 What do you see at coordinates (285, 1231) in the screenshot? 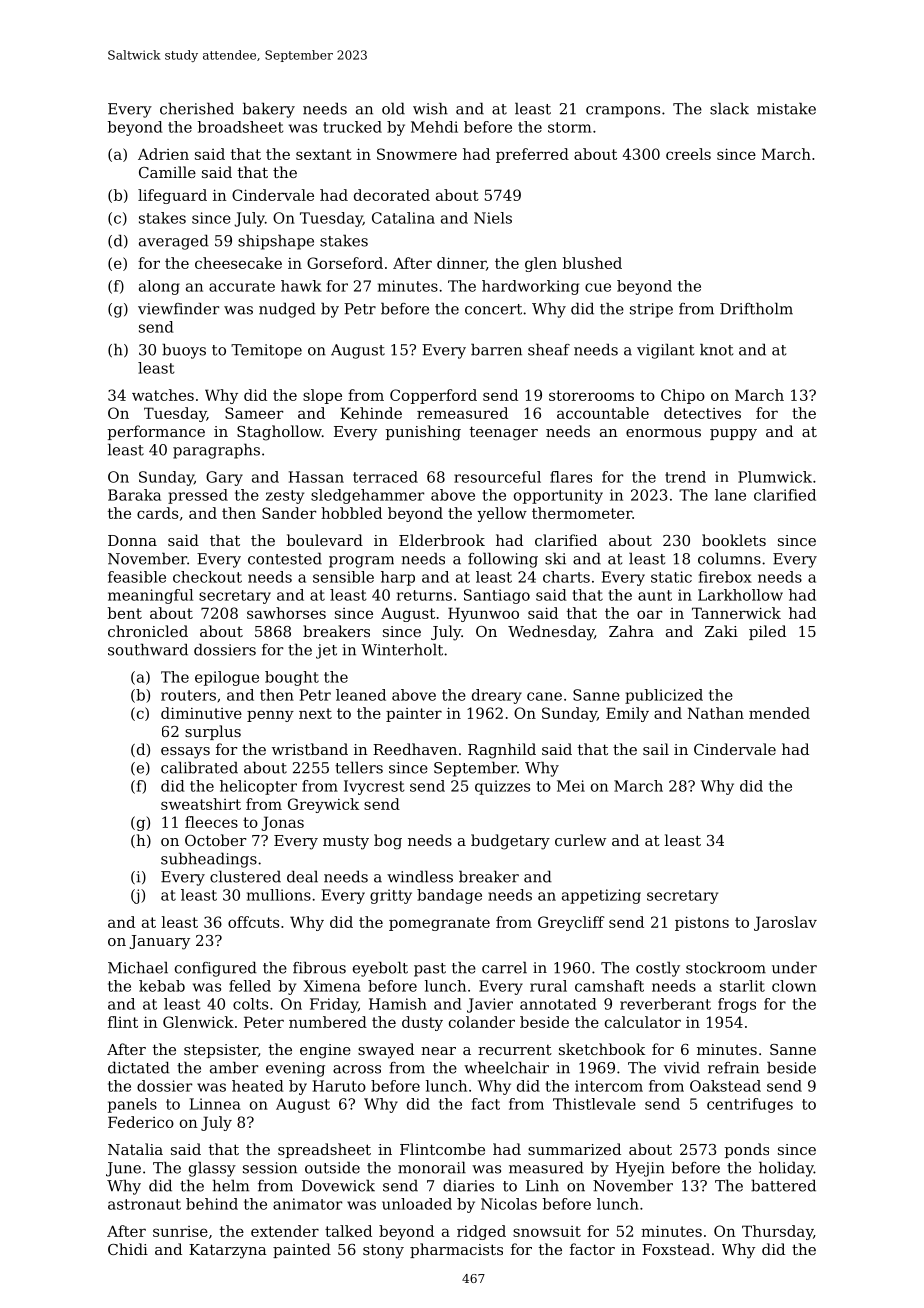
I see `extender` at bounding box center [285, 1231].
